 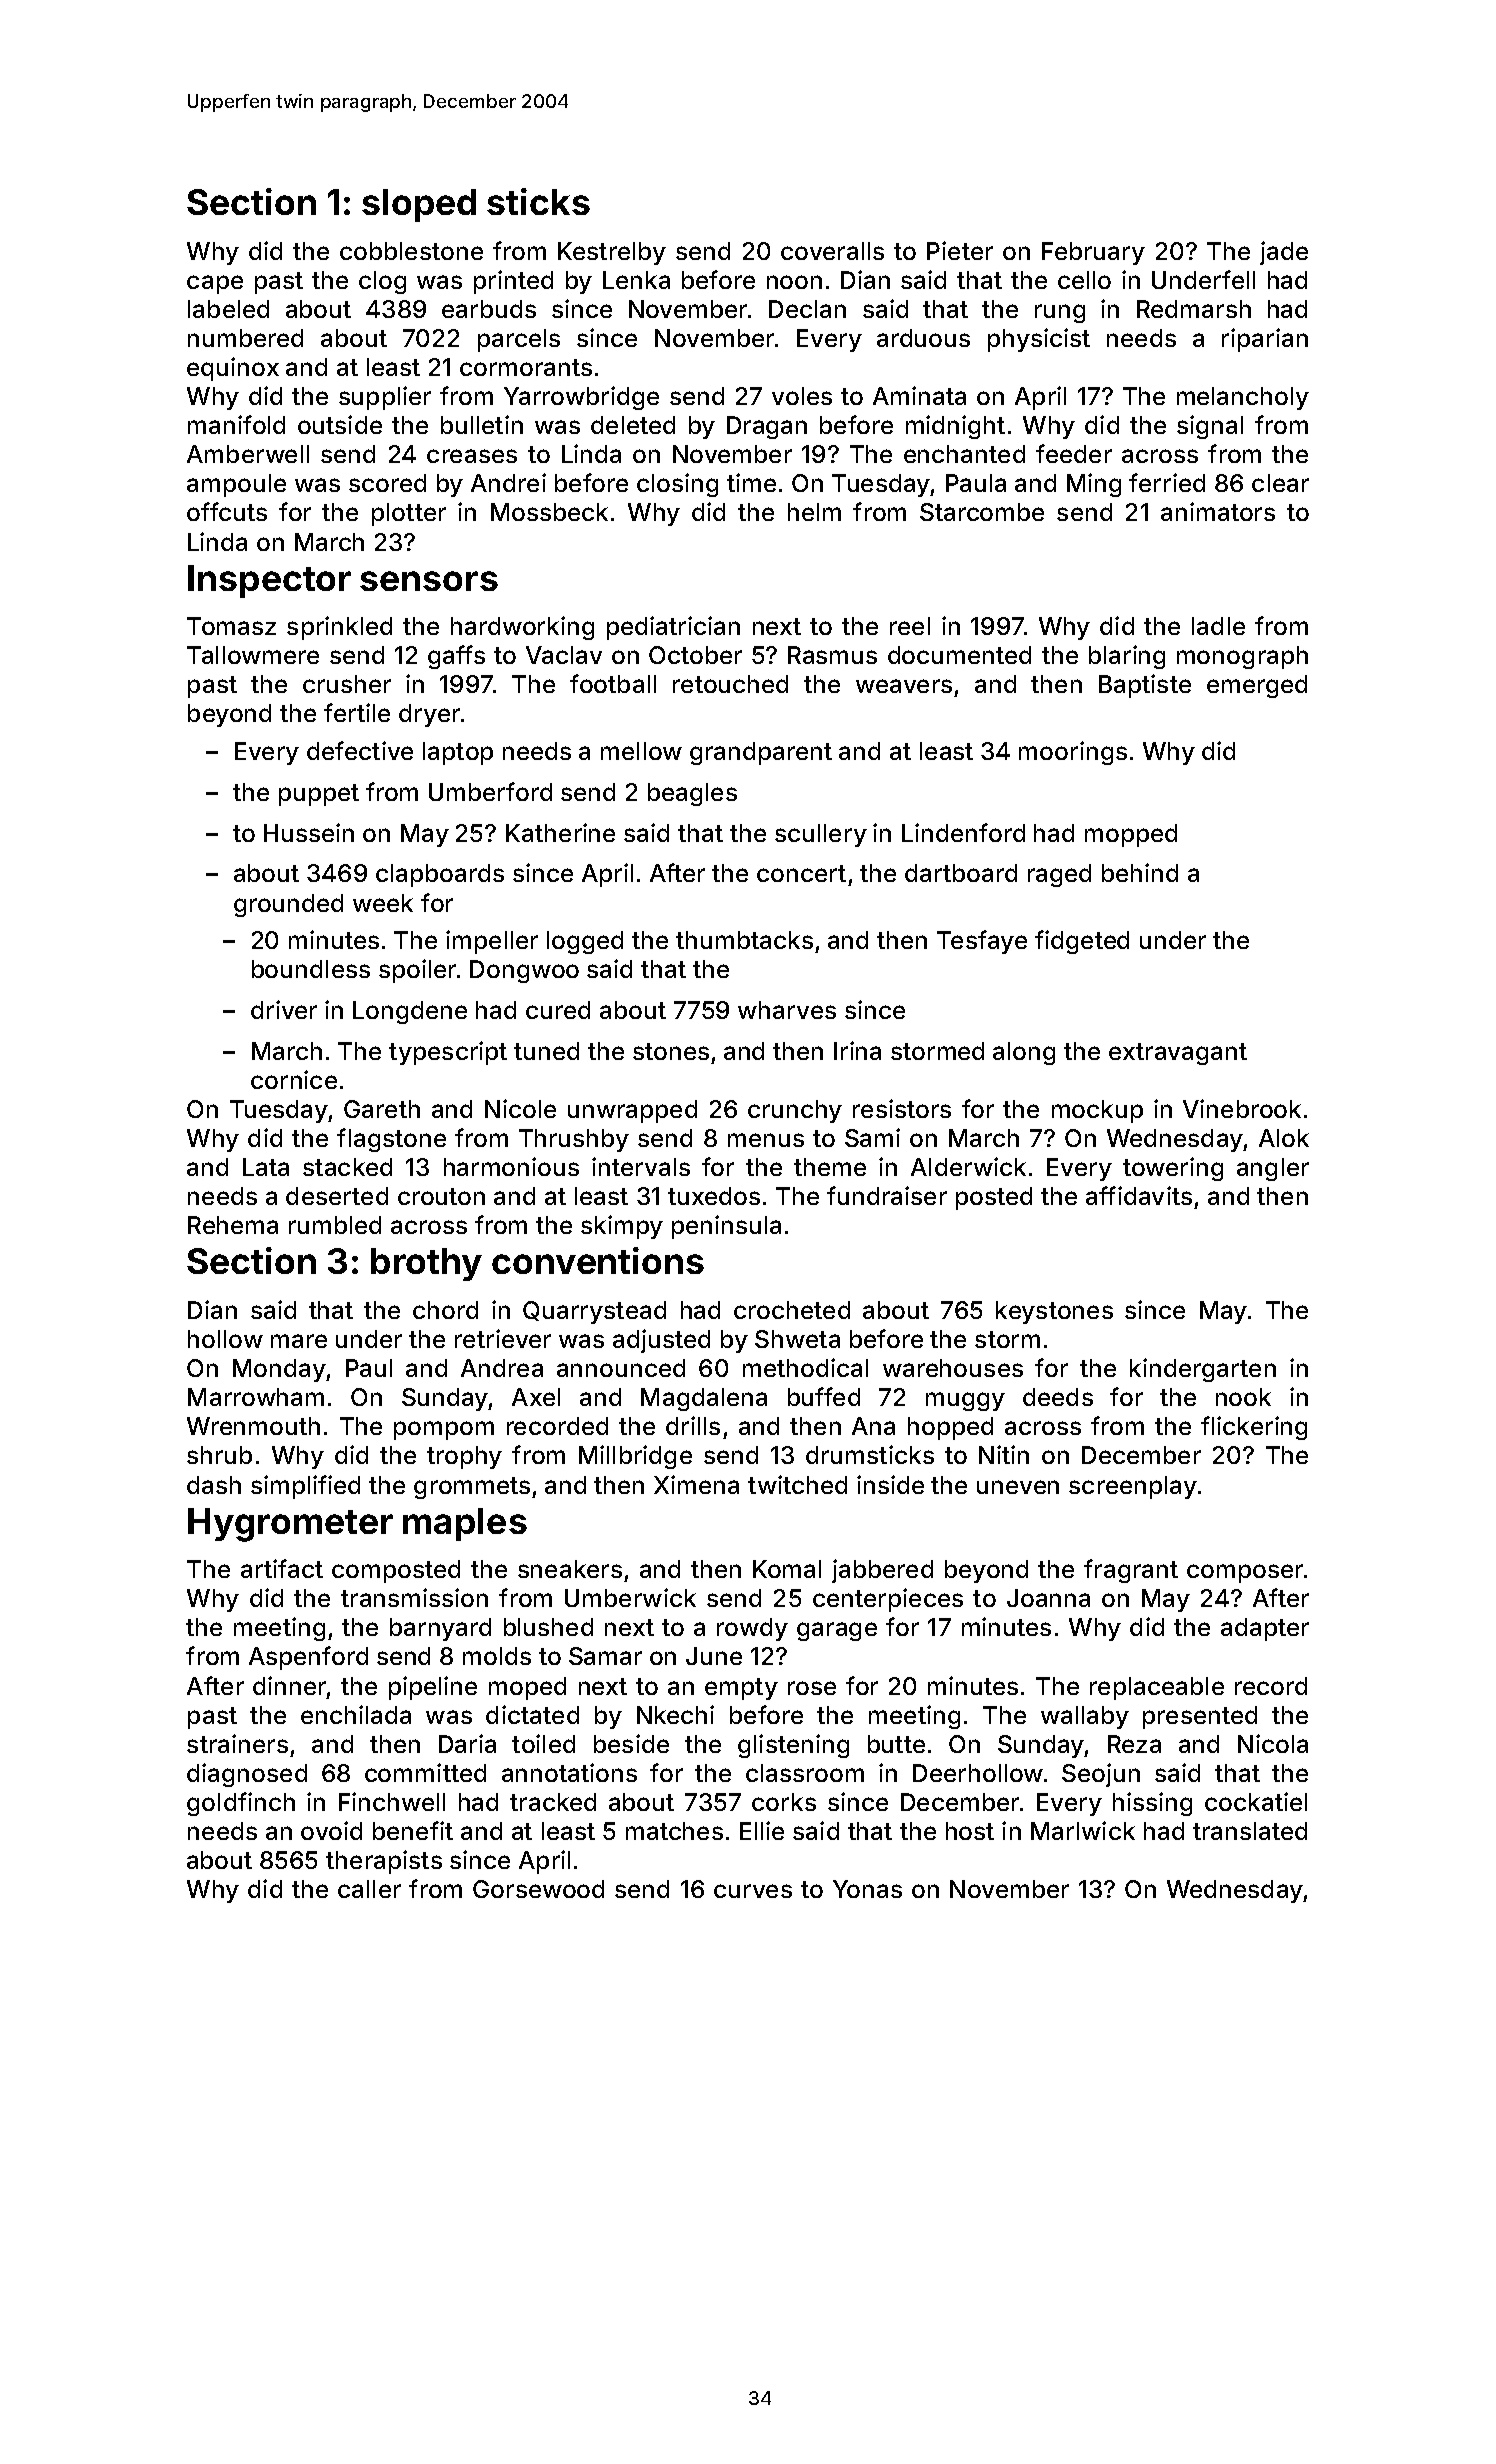 What do you see at coordinates (953, 1368) in the screenshot?
I see `warehouses` at bounding box center [953, 1368].
